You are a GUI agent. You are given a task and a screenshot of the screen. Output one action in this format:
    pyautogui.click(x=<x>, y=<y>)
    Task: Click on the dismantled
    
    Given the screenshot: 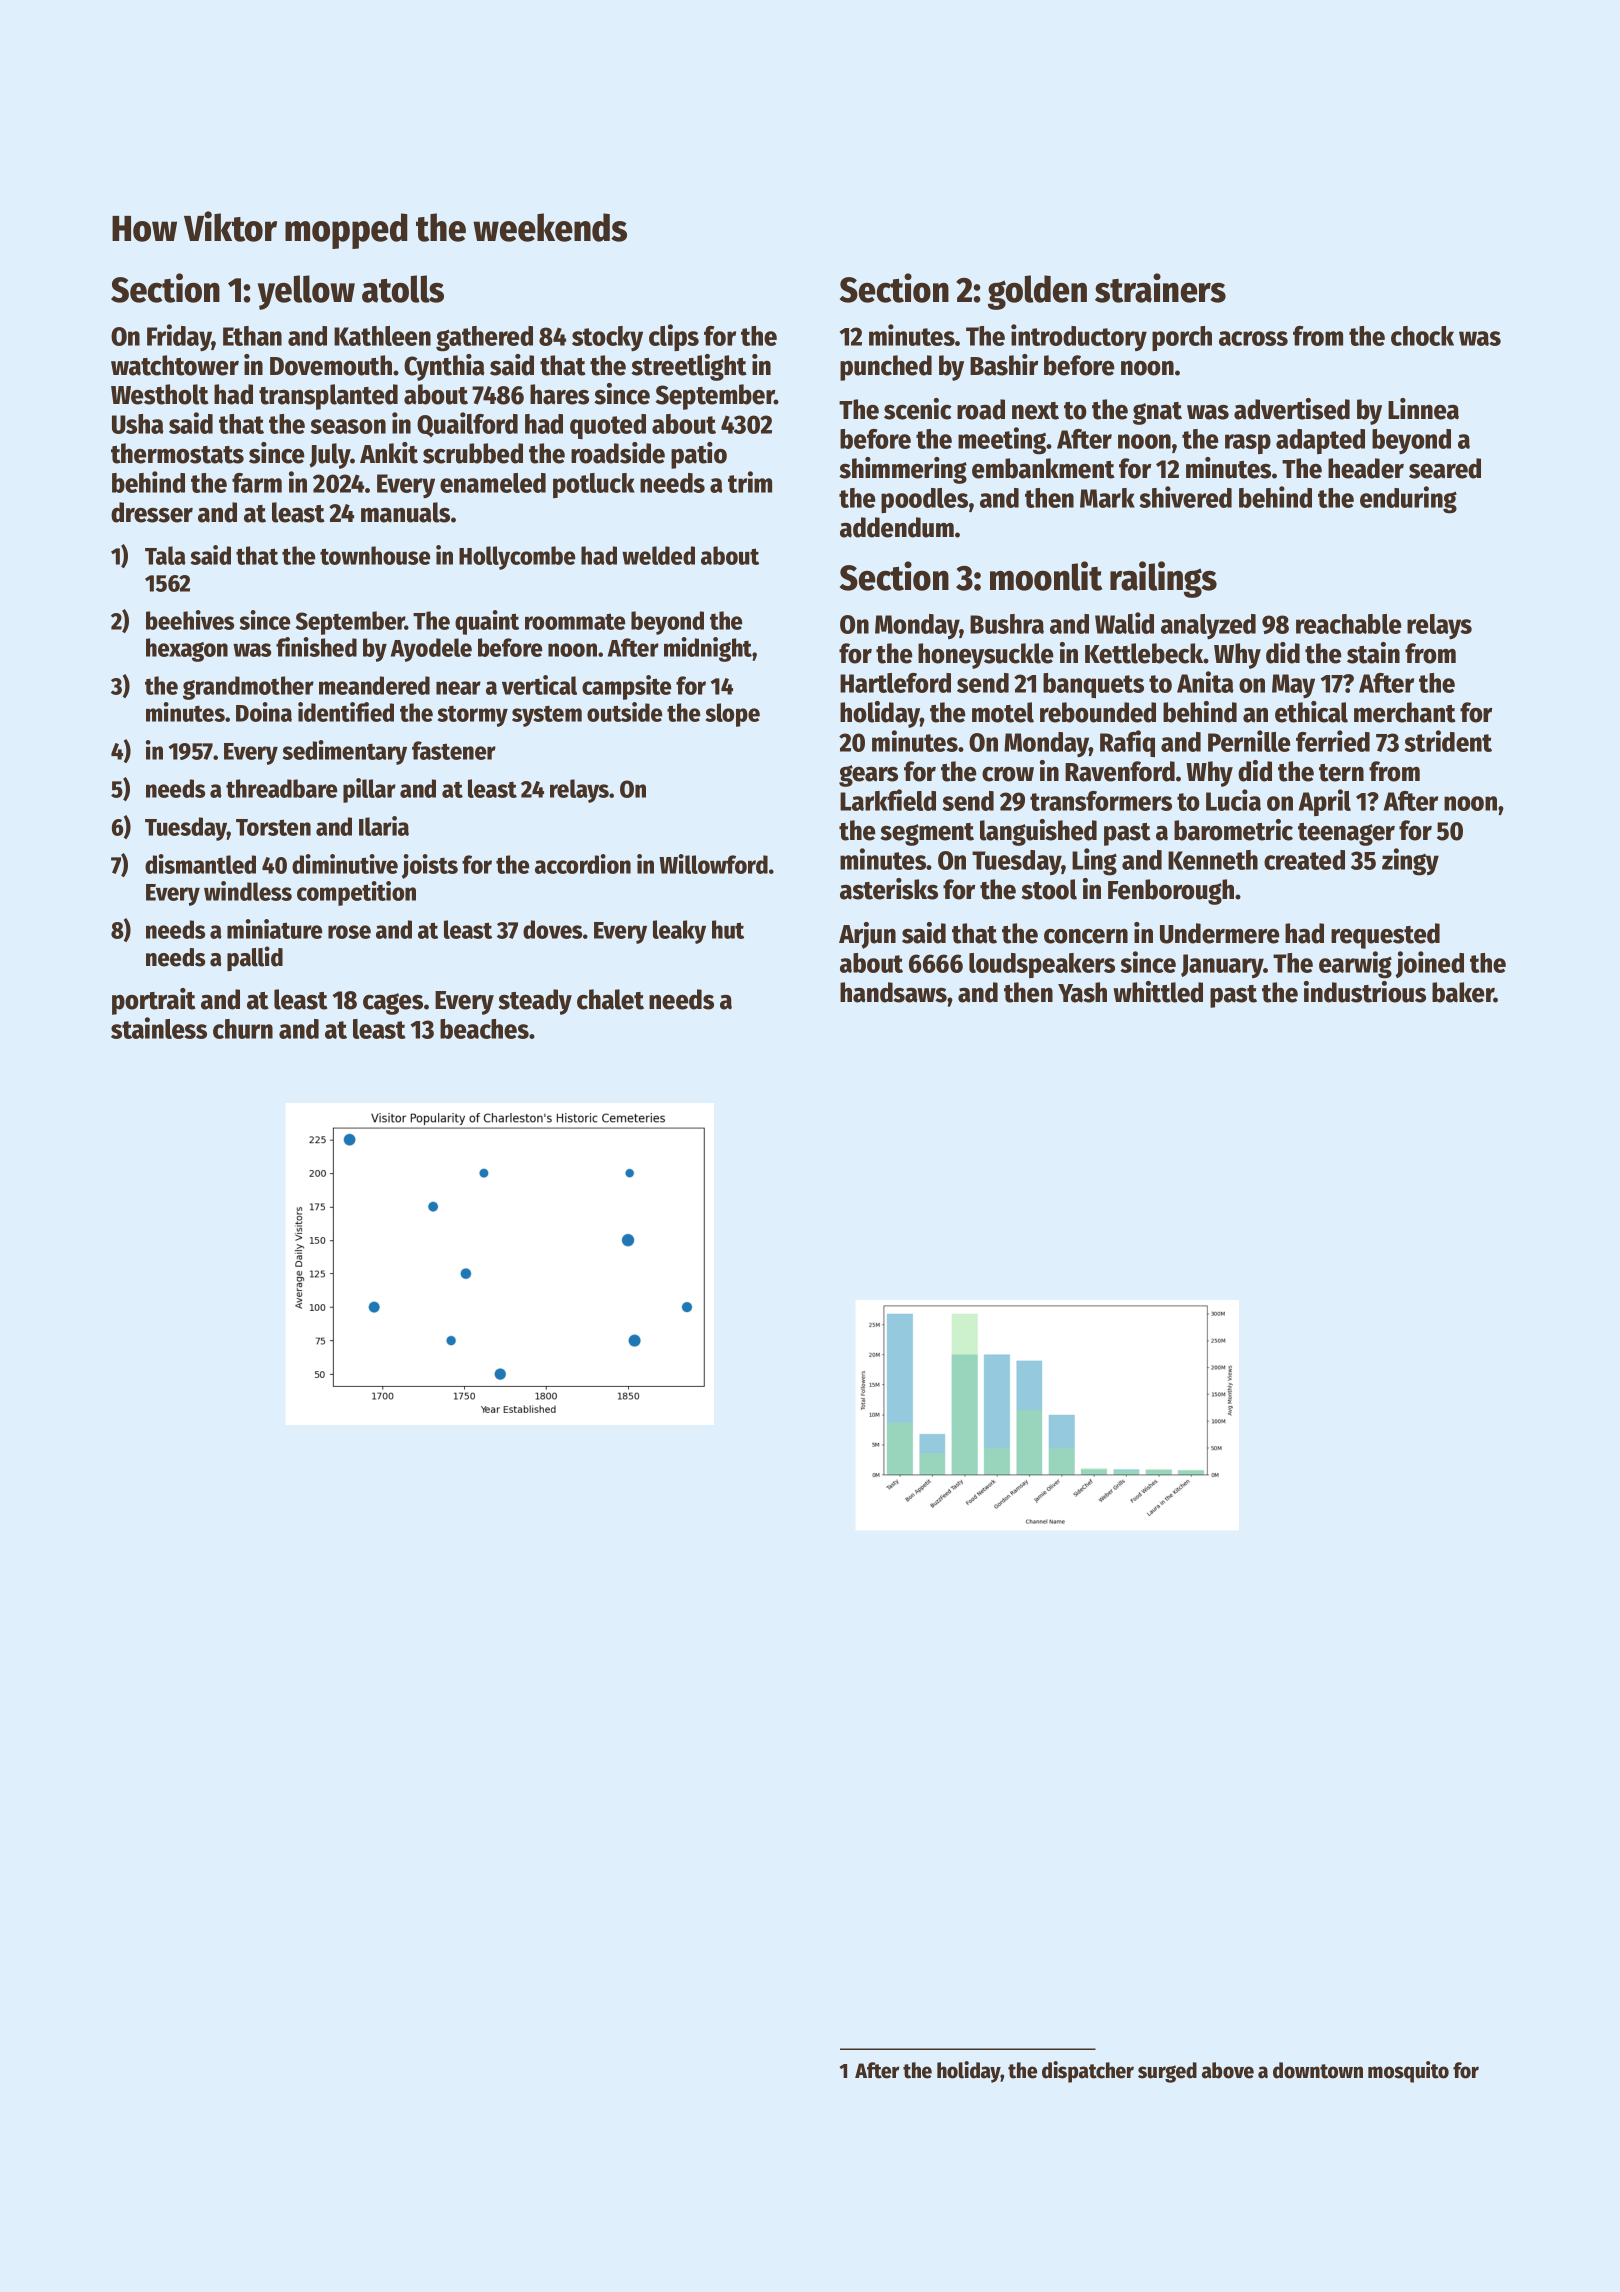 What is the action you would take?
    pyautogui.click(x=200, y=864)
